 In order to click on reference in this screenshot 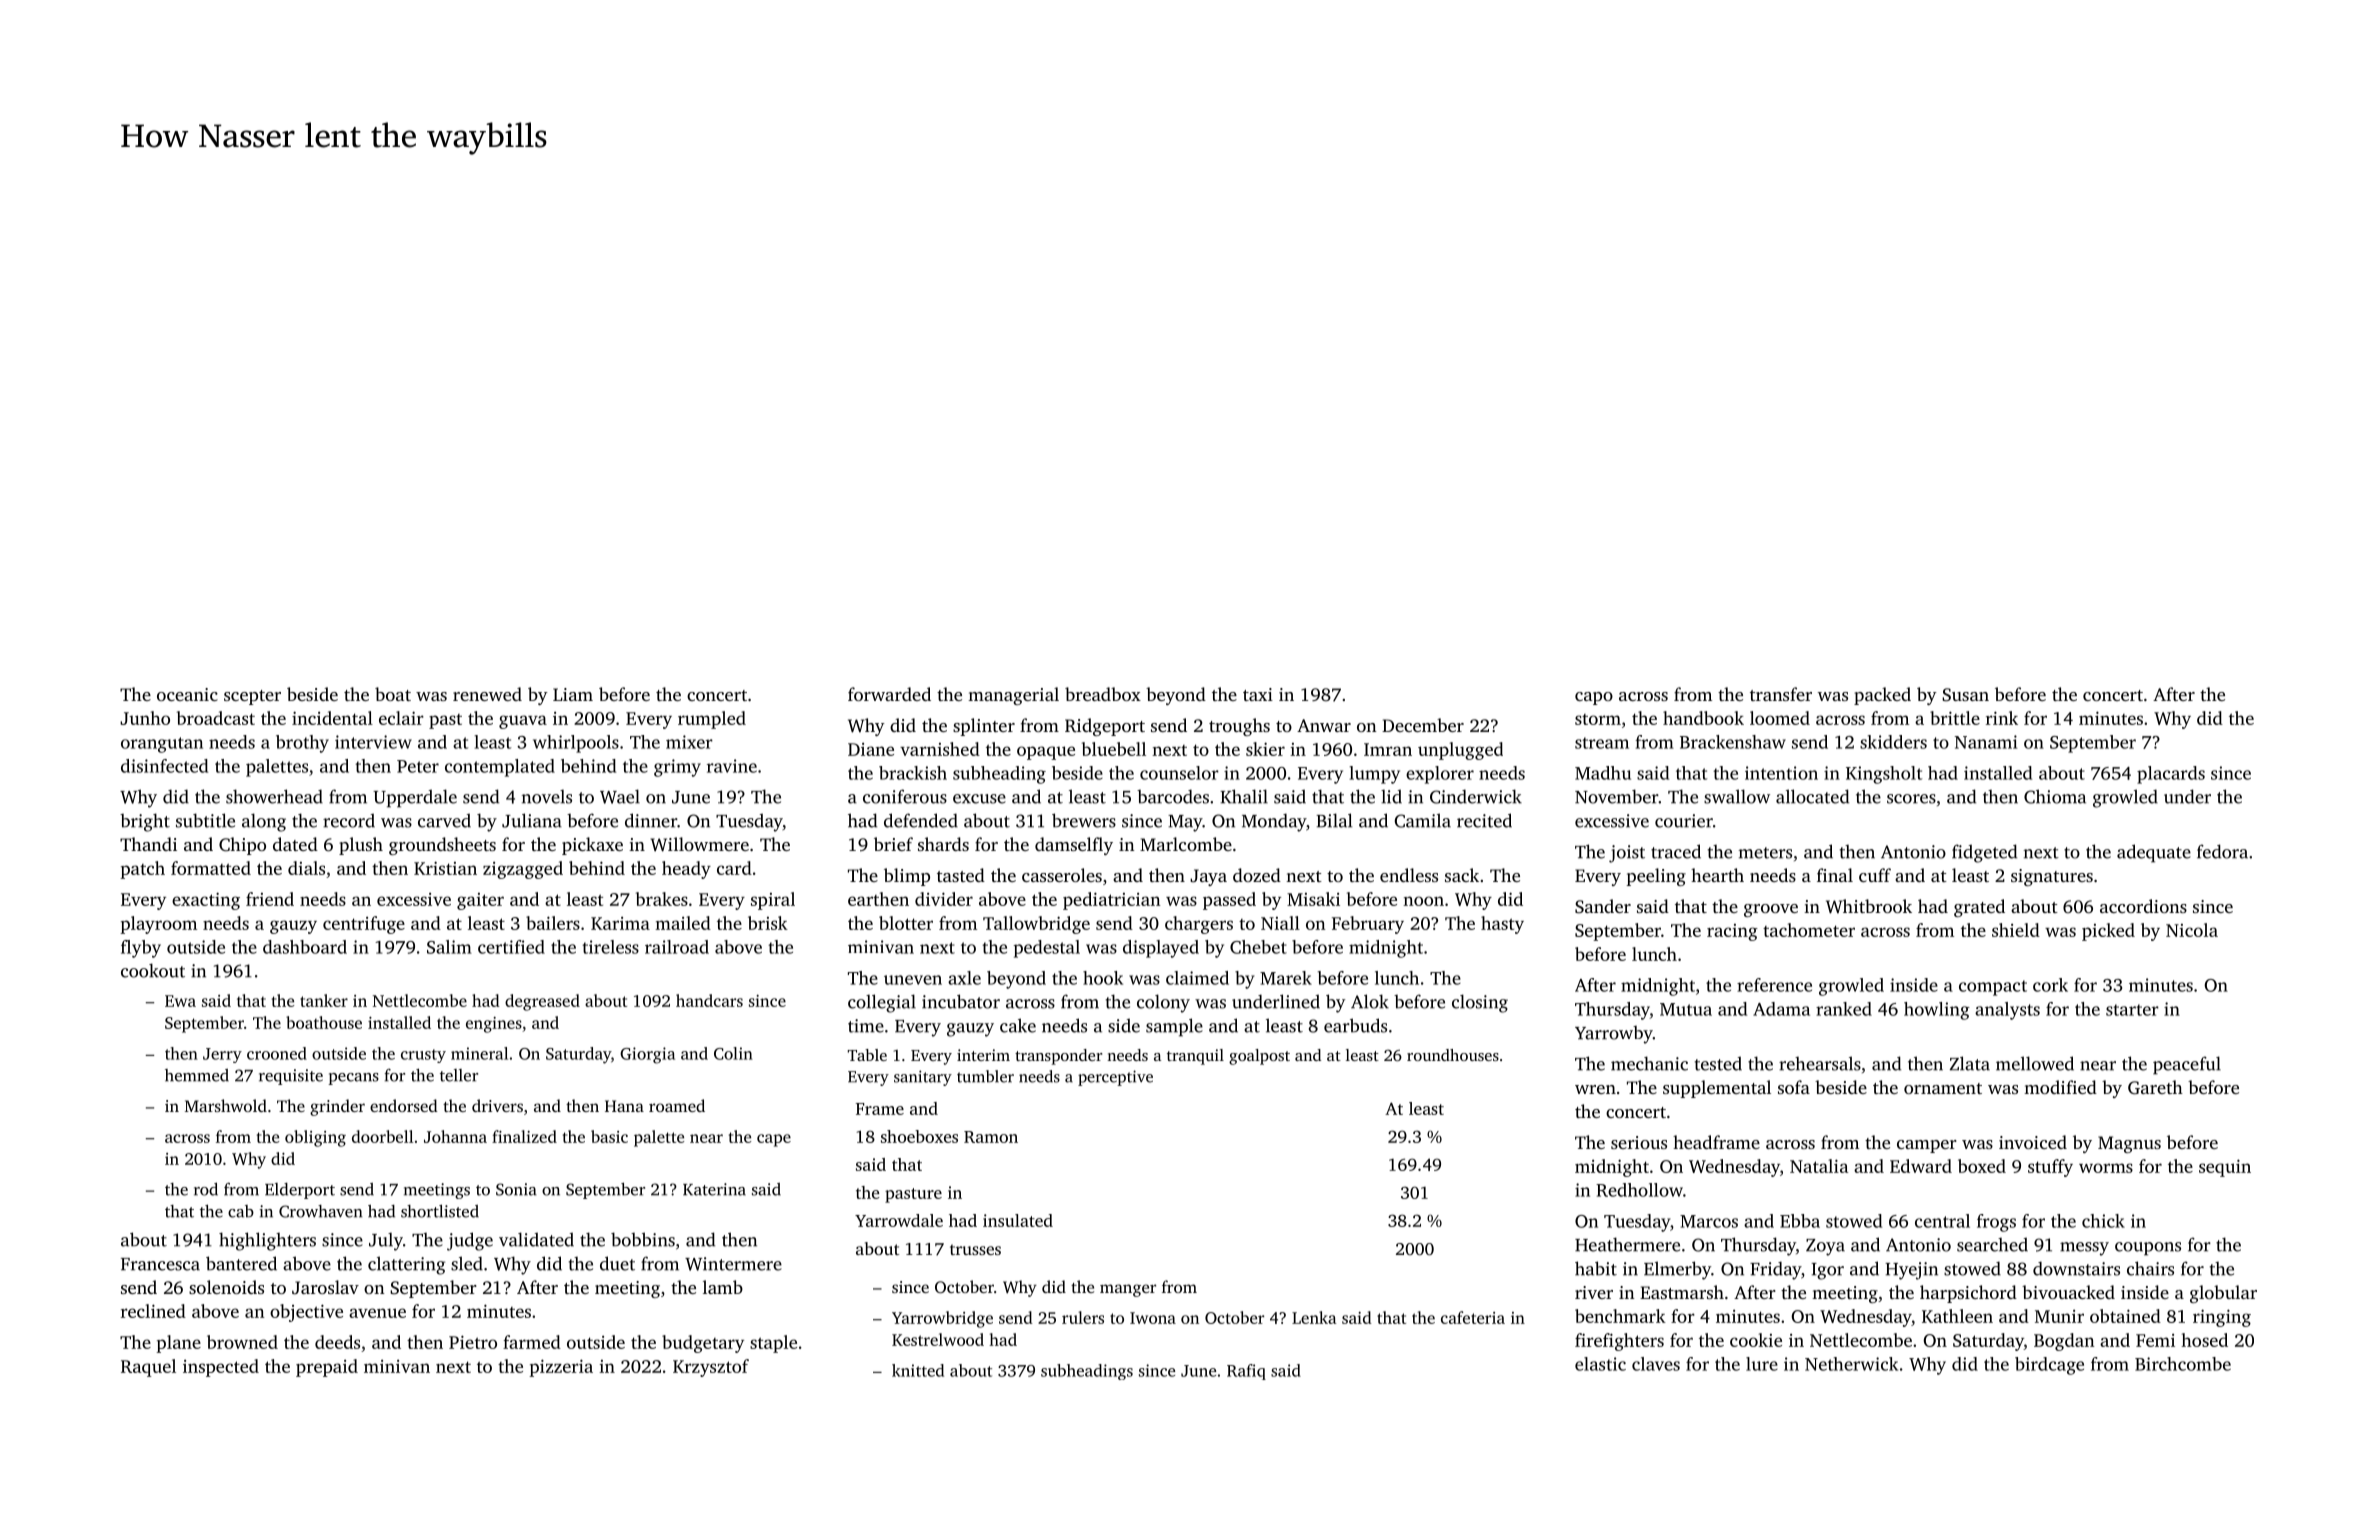, I will do `click(1774, 985)`.
